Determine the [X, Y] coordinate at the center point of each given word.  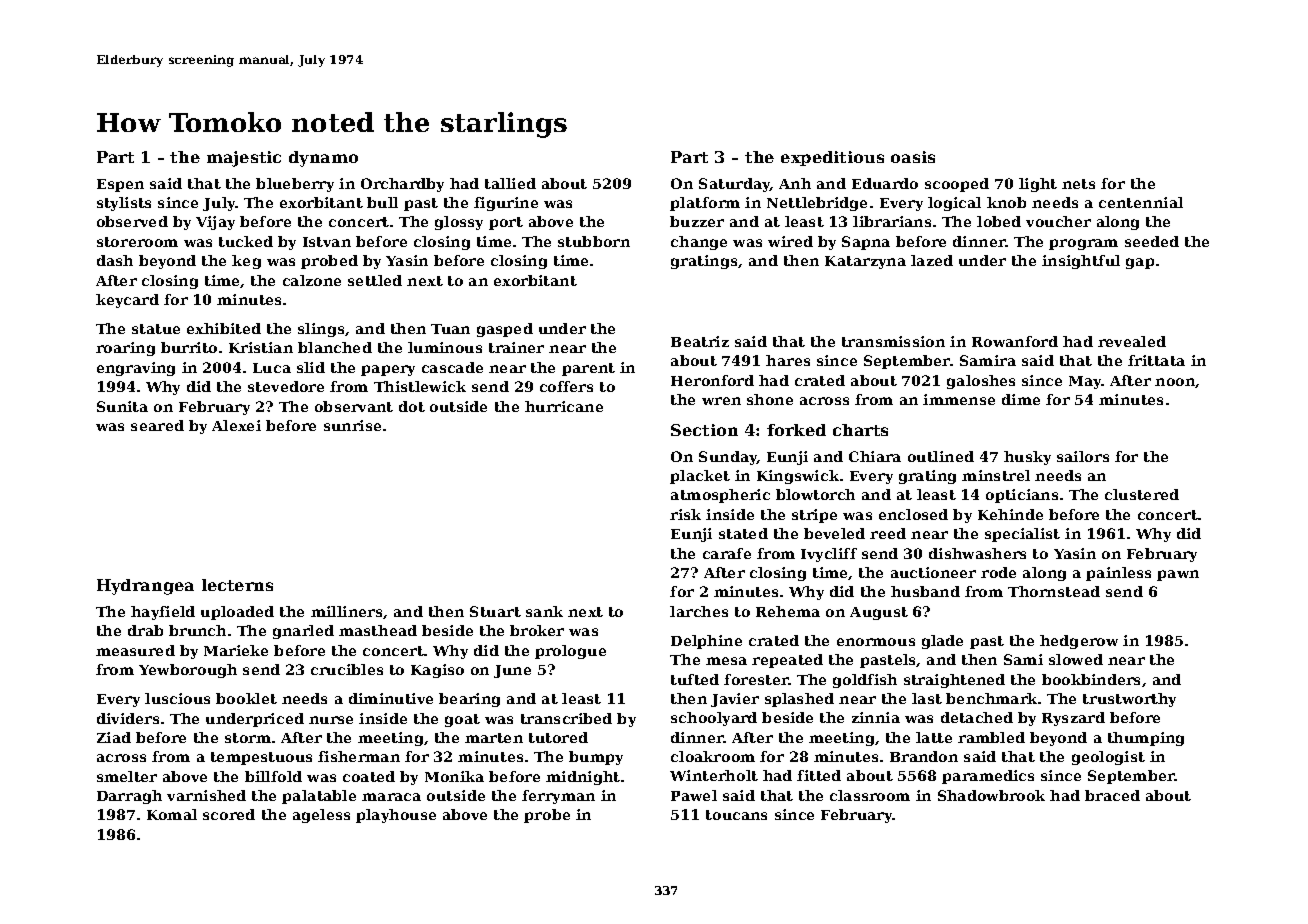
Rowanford [1015, 341]
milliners [346, 611]
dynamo [323, 159]
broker [537, 630]
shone [770, 399]
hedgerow [1079, 642]
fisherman [359, 756]
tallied [510, 183]
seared [157, 425]
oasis [913, 157]
